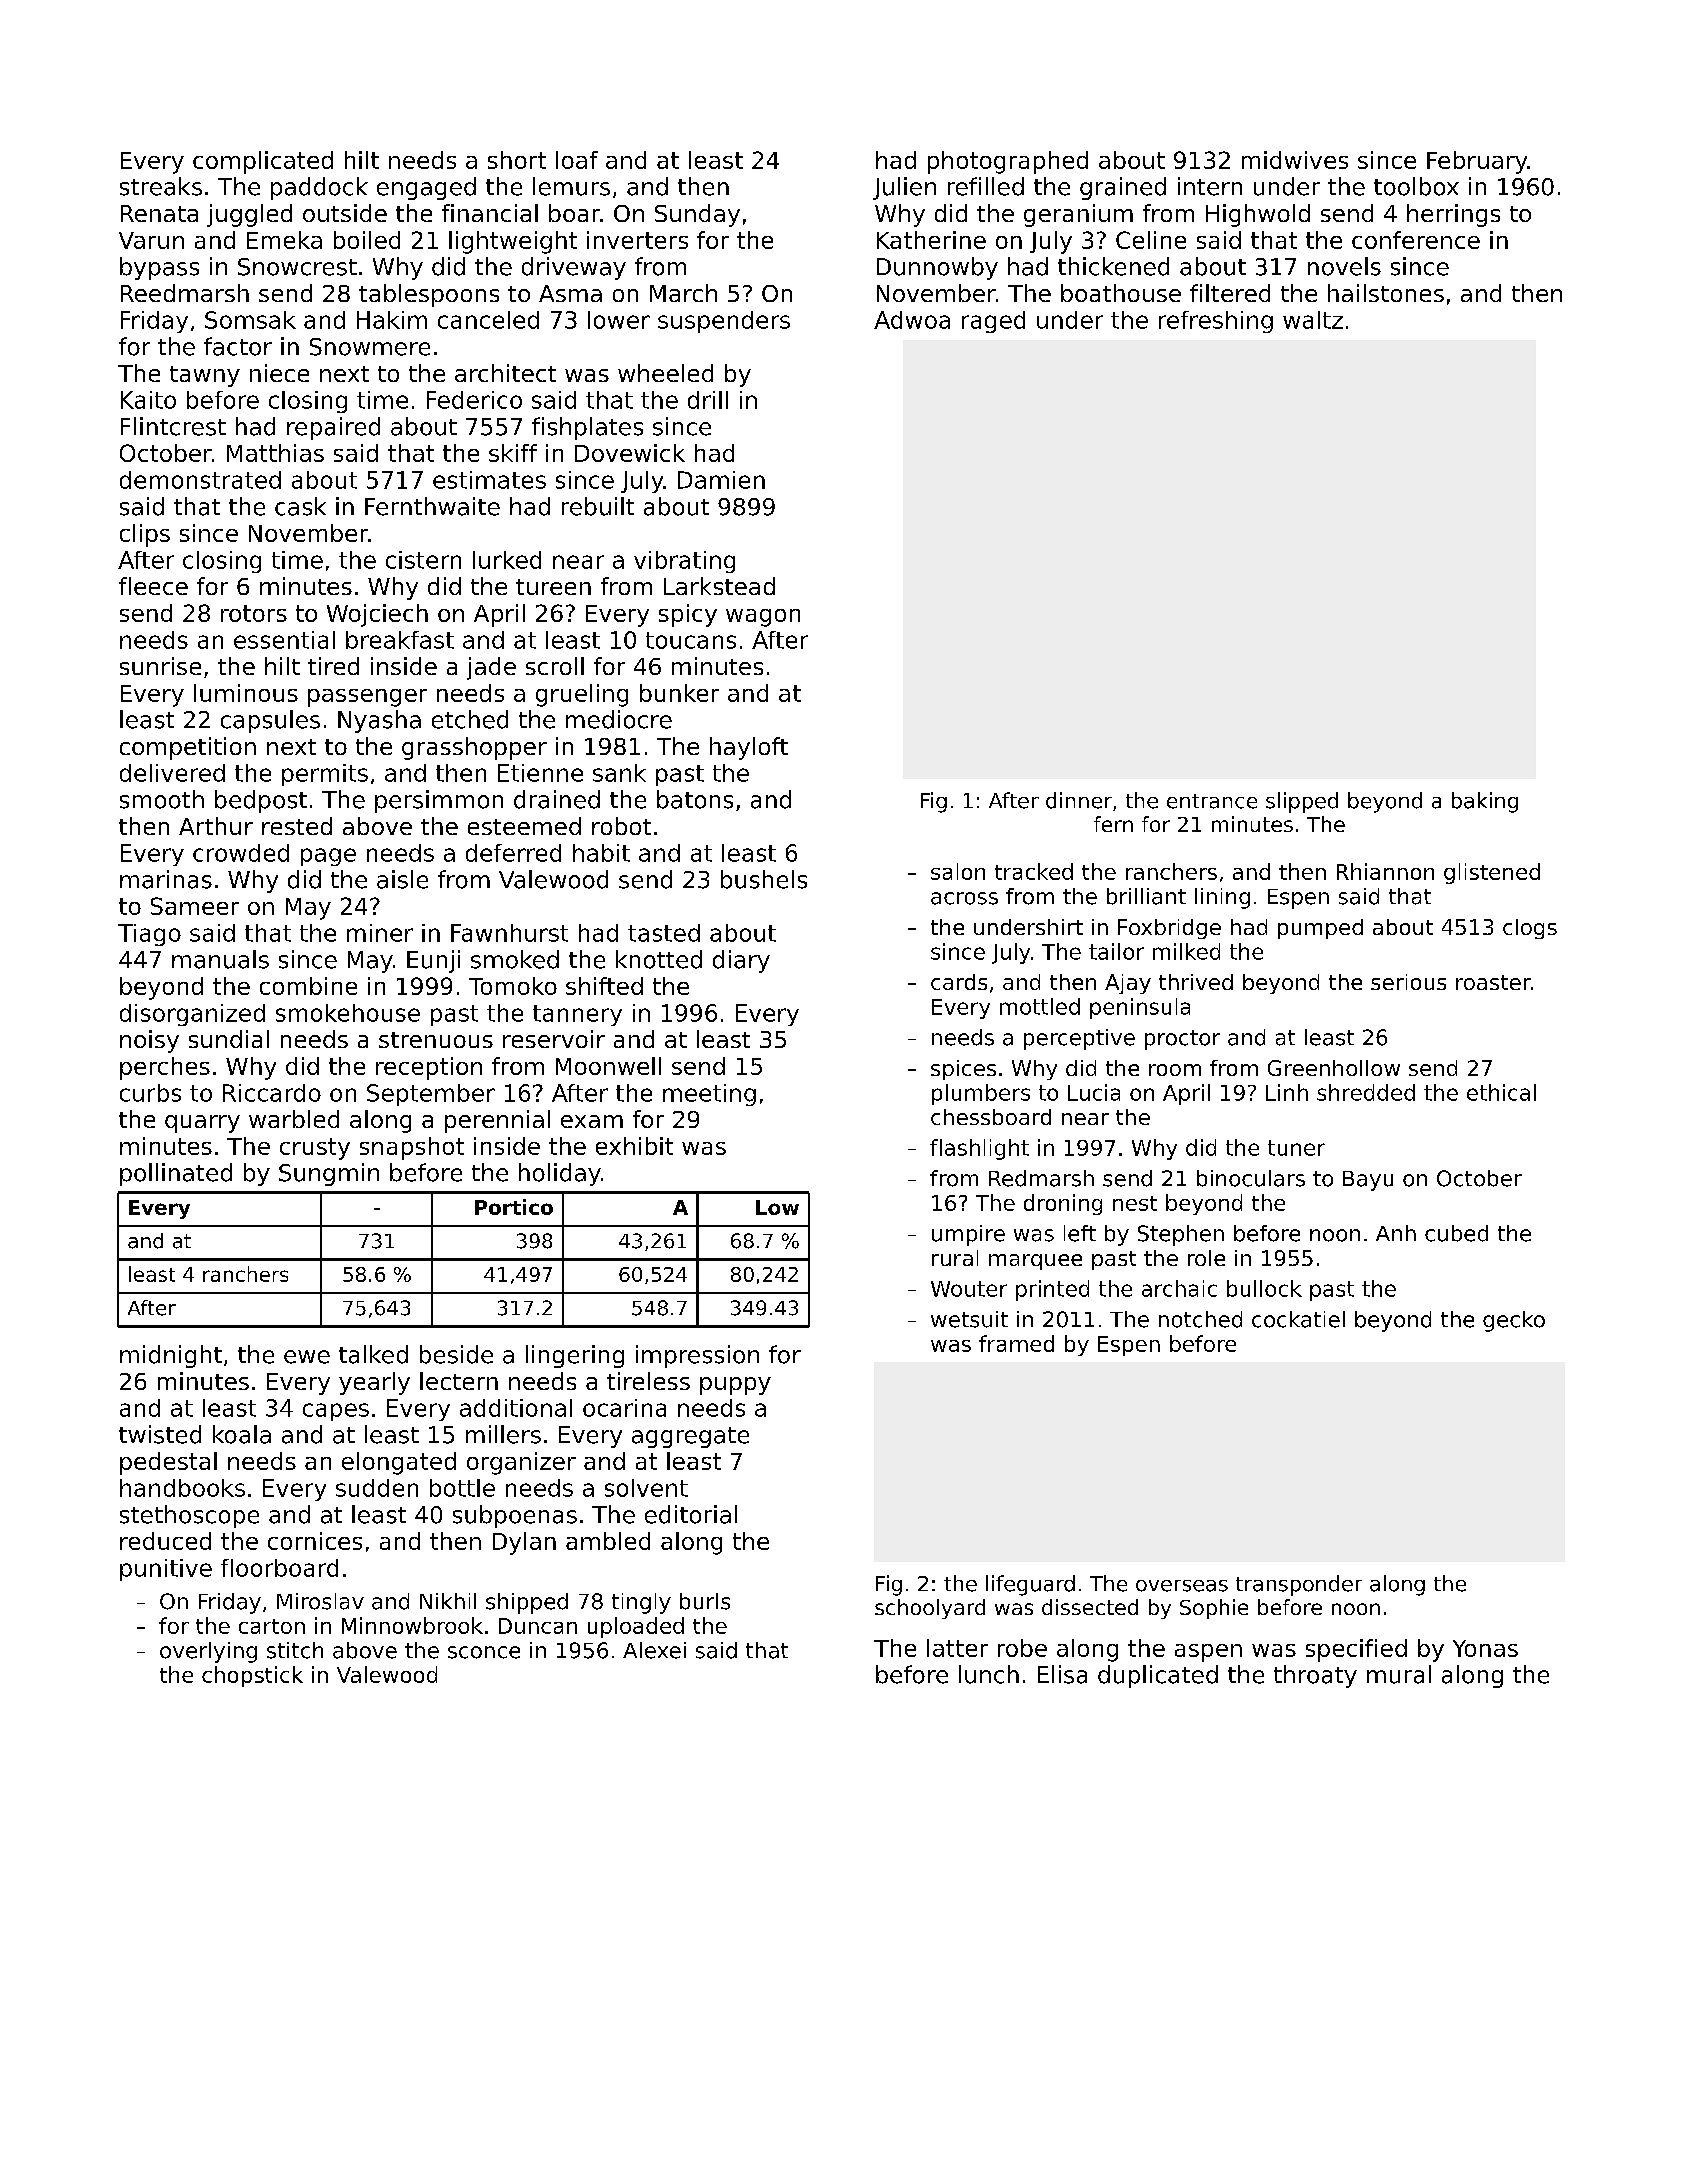 The height and width of the screenshot is (2178, 1683). Describe the element at coordinates (989, 1674) in the screenshot. I see `lunch` at that location.
